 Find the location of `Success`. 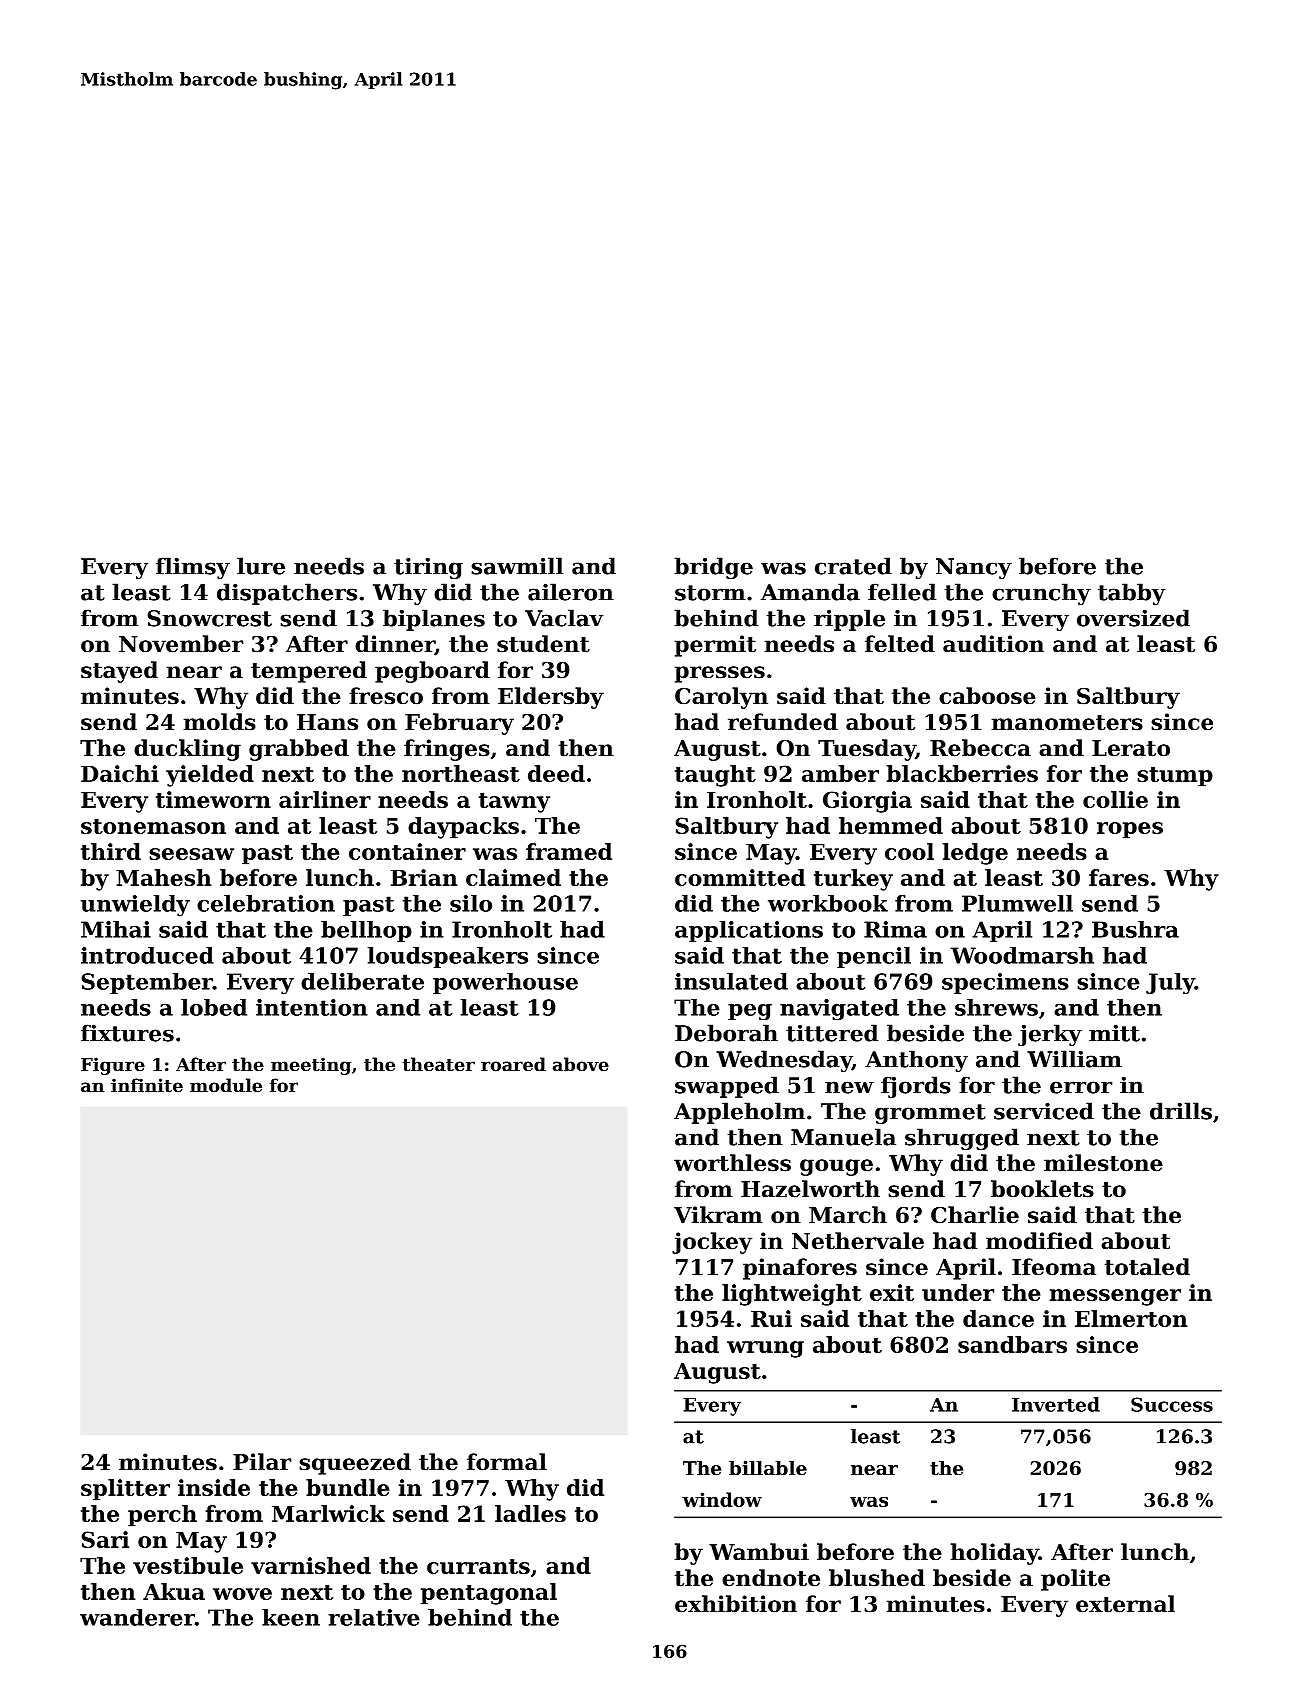

Success is located at coordinates (1172, 1404).
